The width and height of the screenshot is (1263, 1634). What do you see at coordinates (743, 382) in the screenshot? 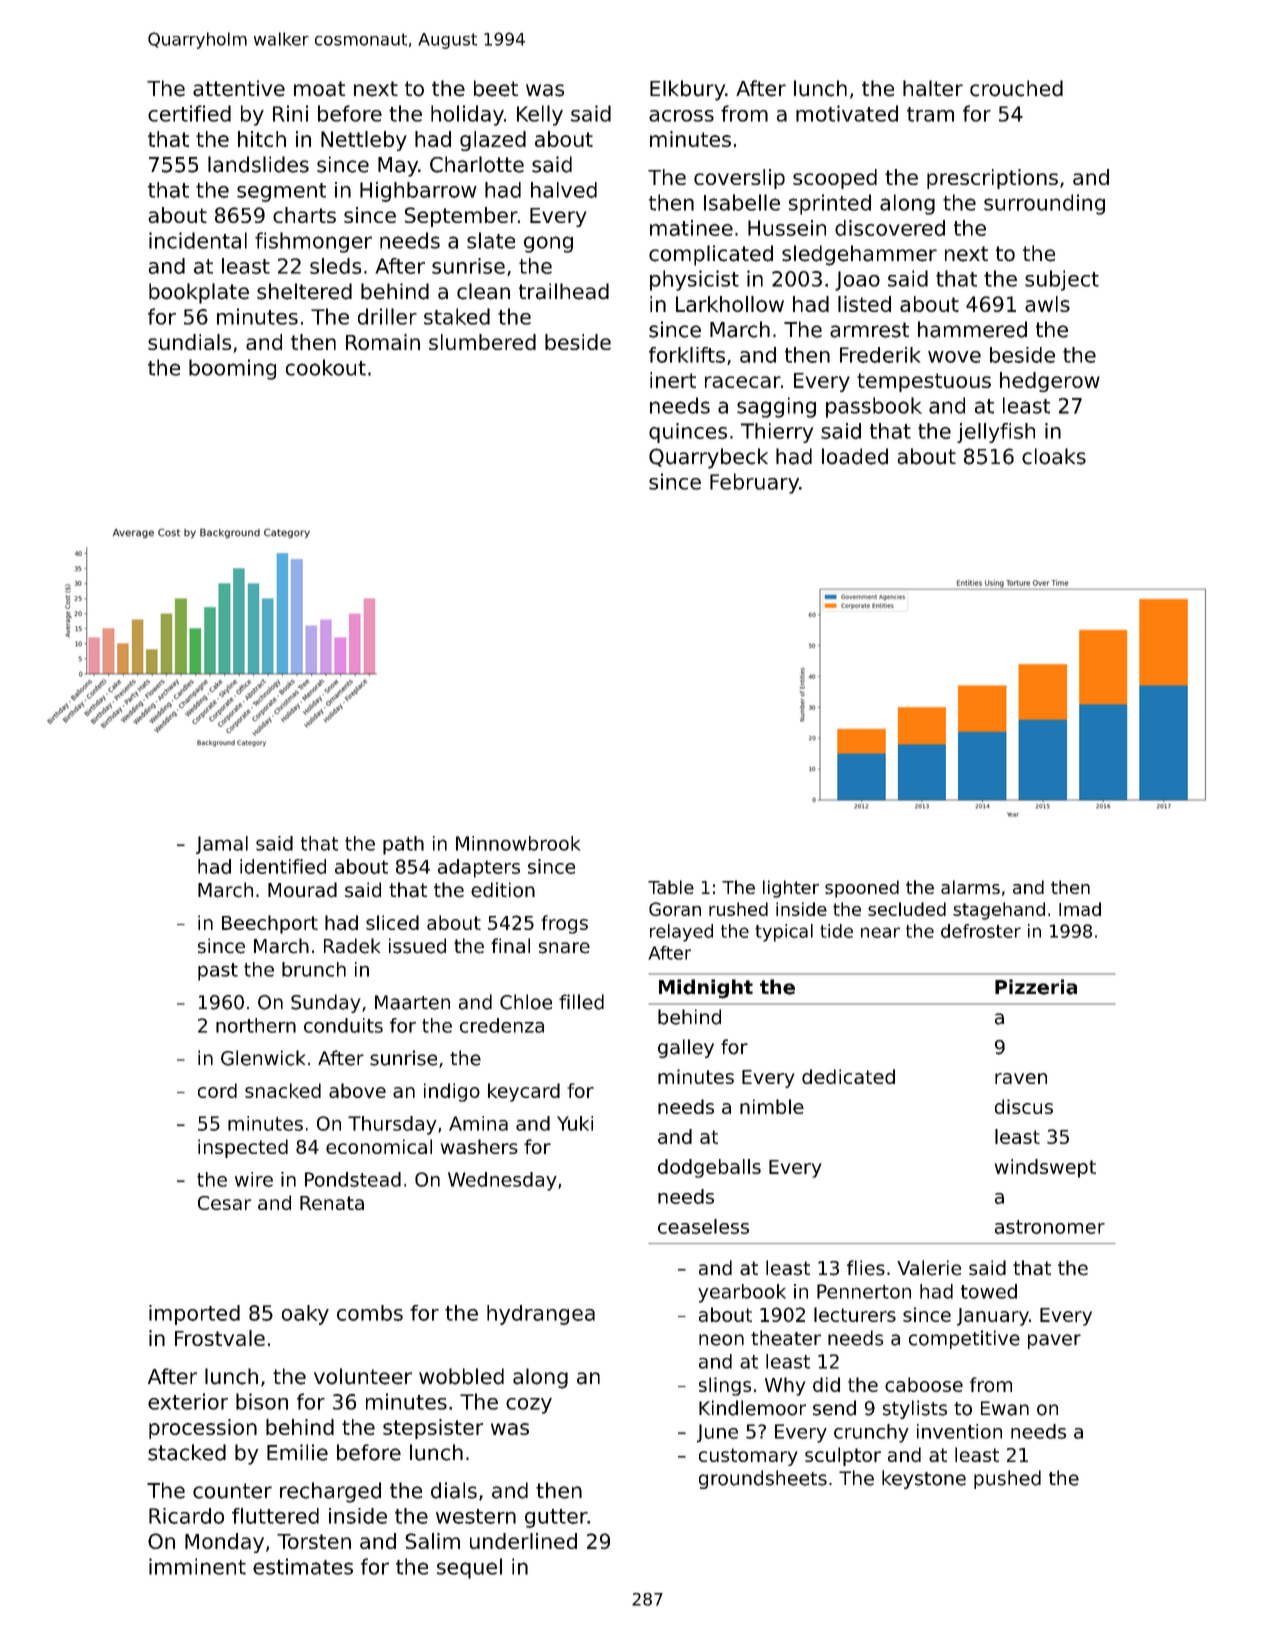
I see `racecar` at bounding box center [743, 382].
